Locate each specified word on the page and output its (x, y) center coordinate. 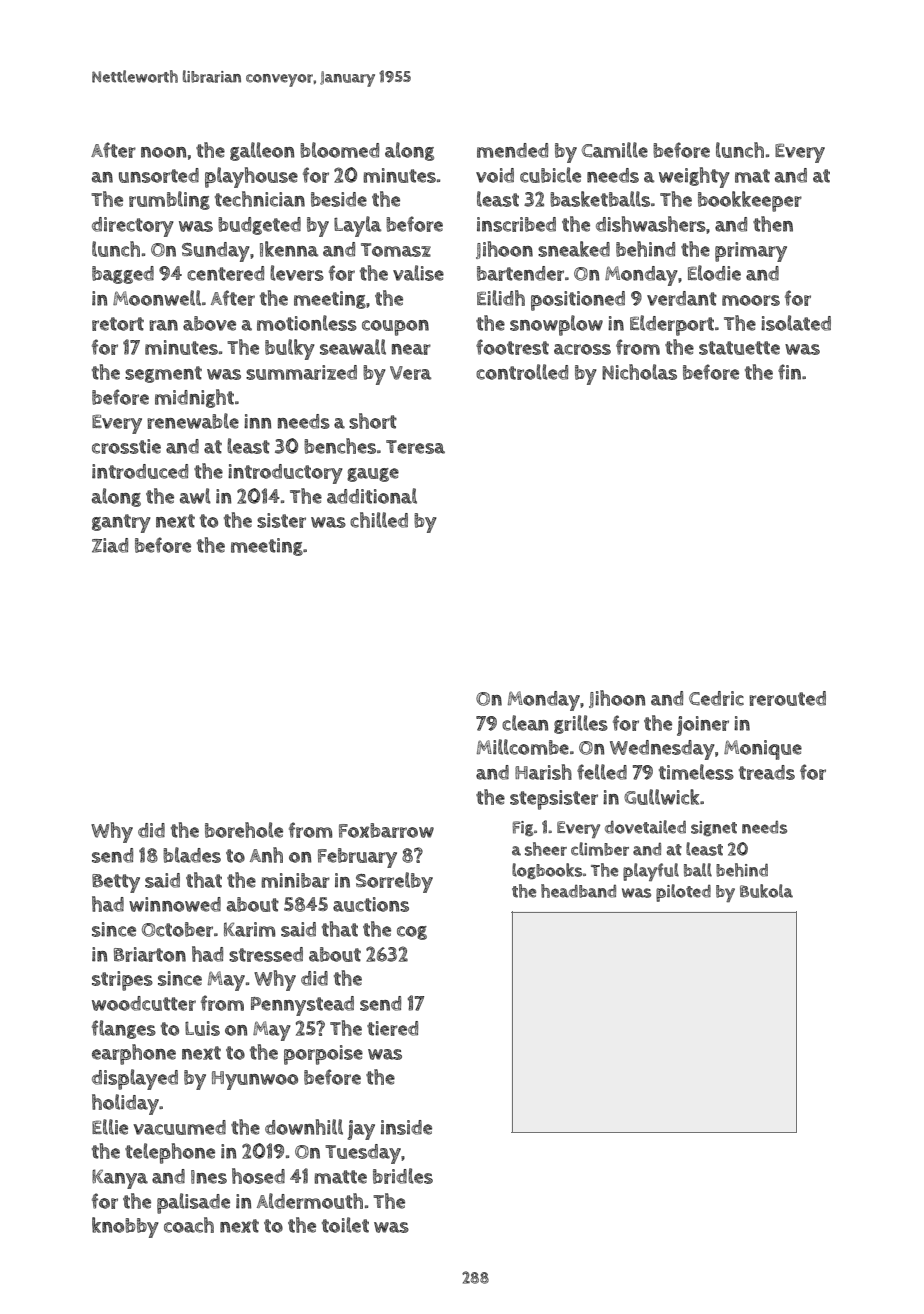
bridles (403, 1176)
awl (195, 496)
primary (751, 252)
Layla (357, 226)
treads (767, 772)
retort (118, 324)
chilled (379, 520)
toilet (345, 1225)
